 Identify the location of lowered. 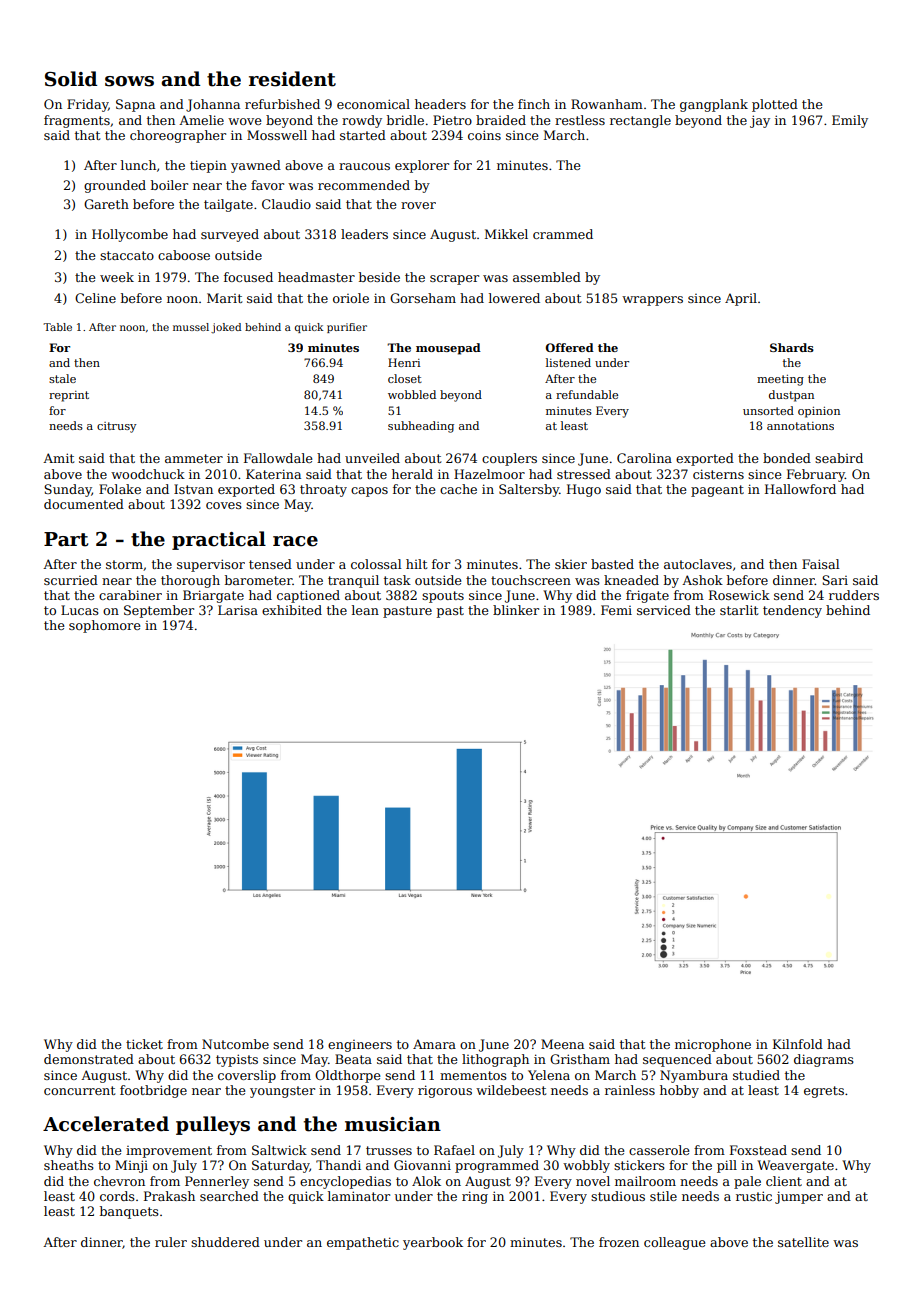
(514, 298).
